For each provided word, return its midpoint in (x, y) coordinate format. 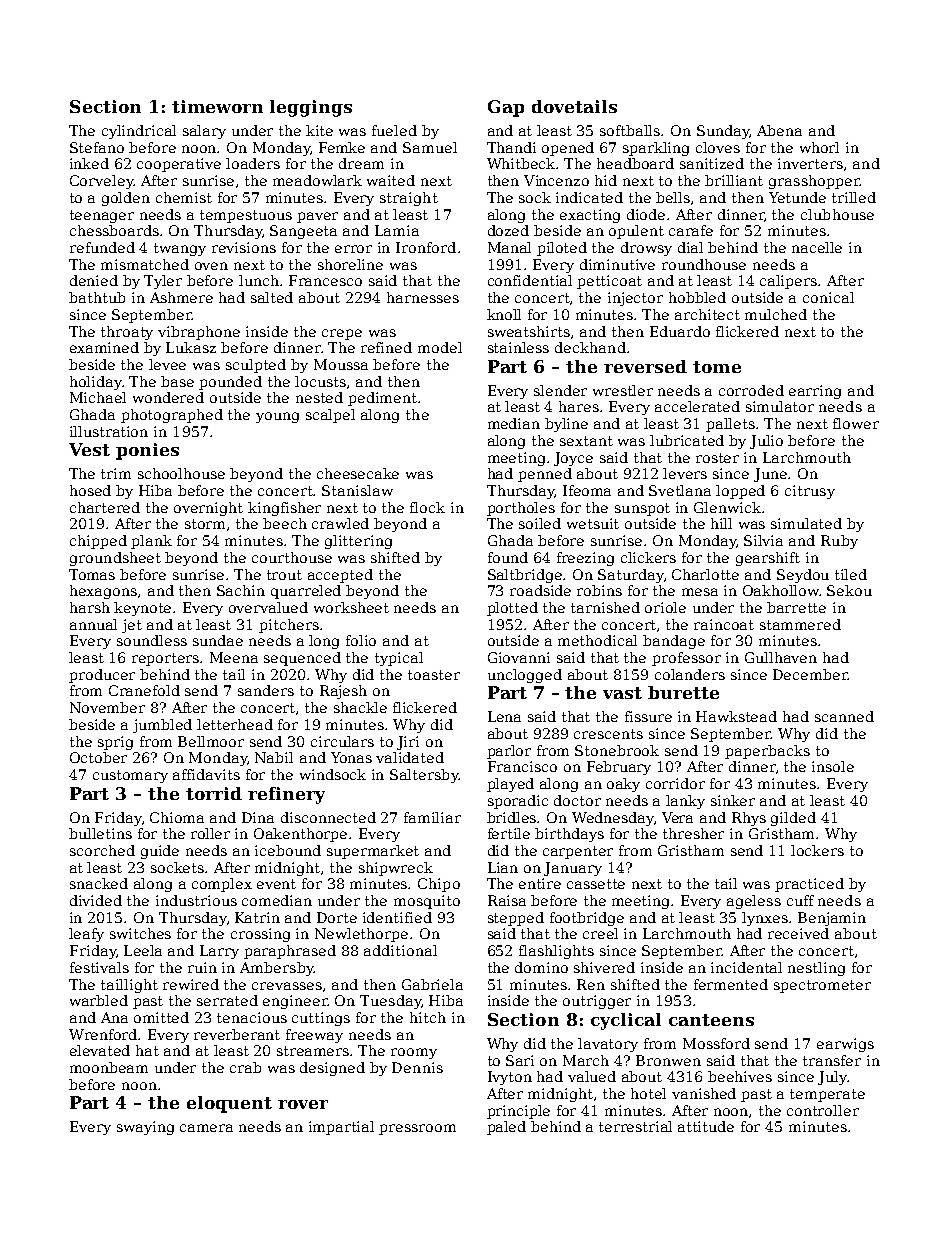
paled (506, 1128)
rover (303, 1104)
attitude (706, 1126)
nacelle (817, 247)
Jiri (408, 743)
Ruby (839, 542)
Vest (89, 449)
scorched (102, 850)
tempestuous (246, 216)
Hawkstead (736, 716)
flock (427, 507)
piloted (562, 249)
